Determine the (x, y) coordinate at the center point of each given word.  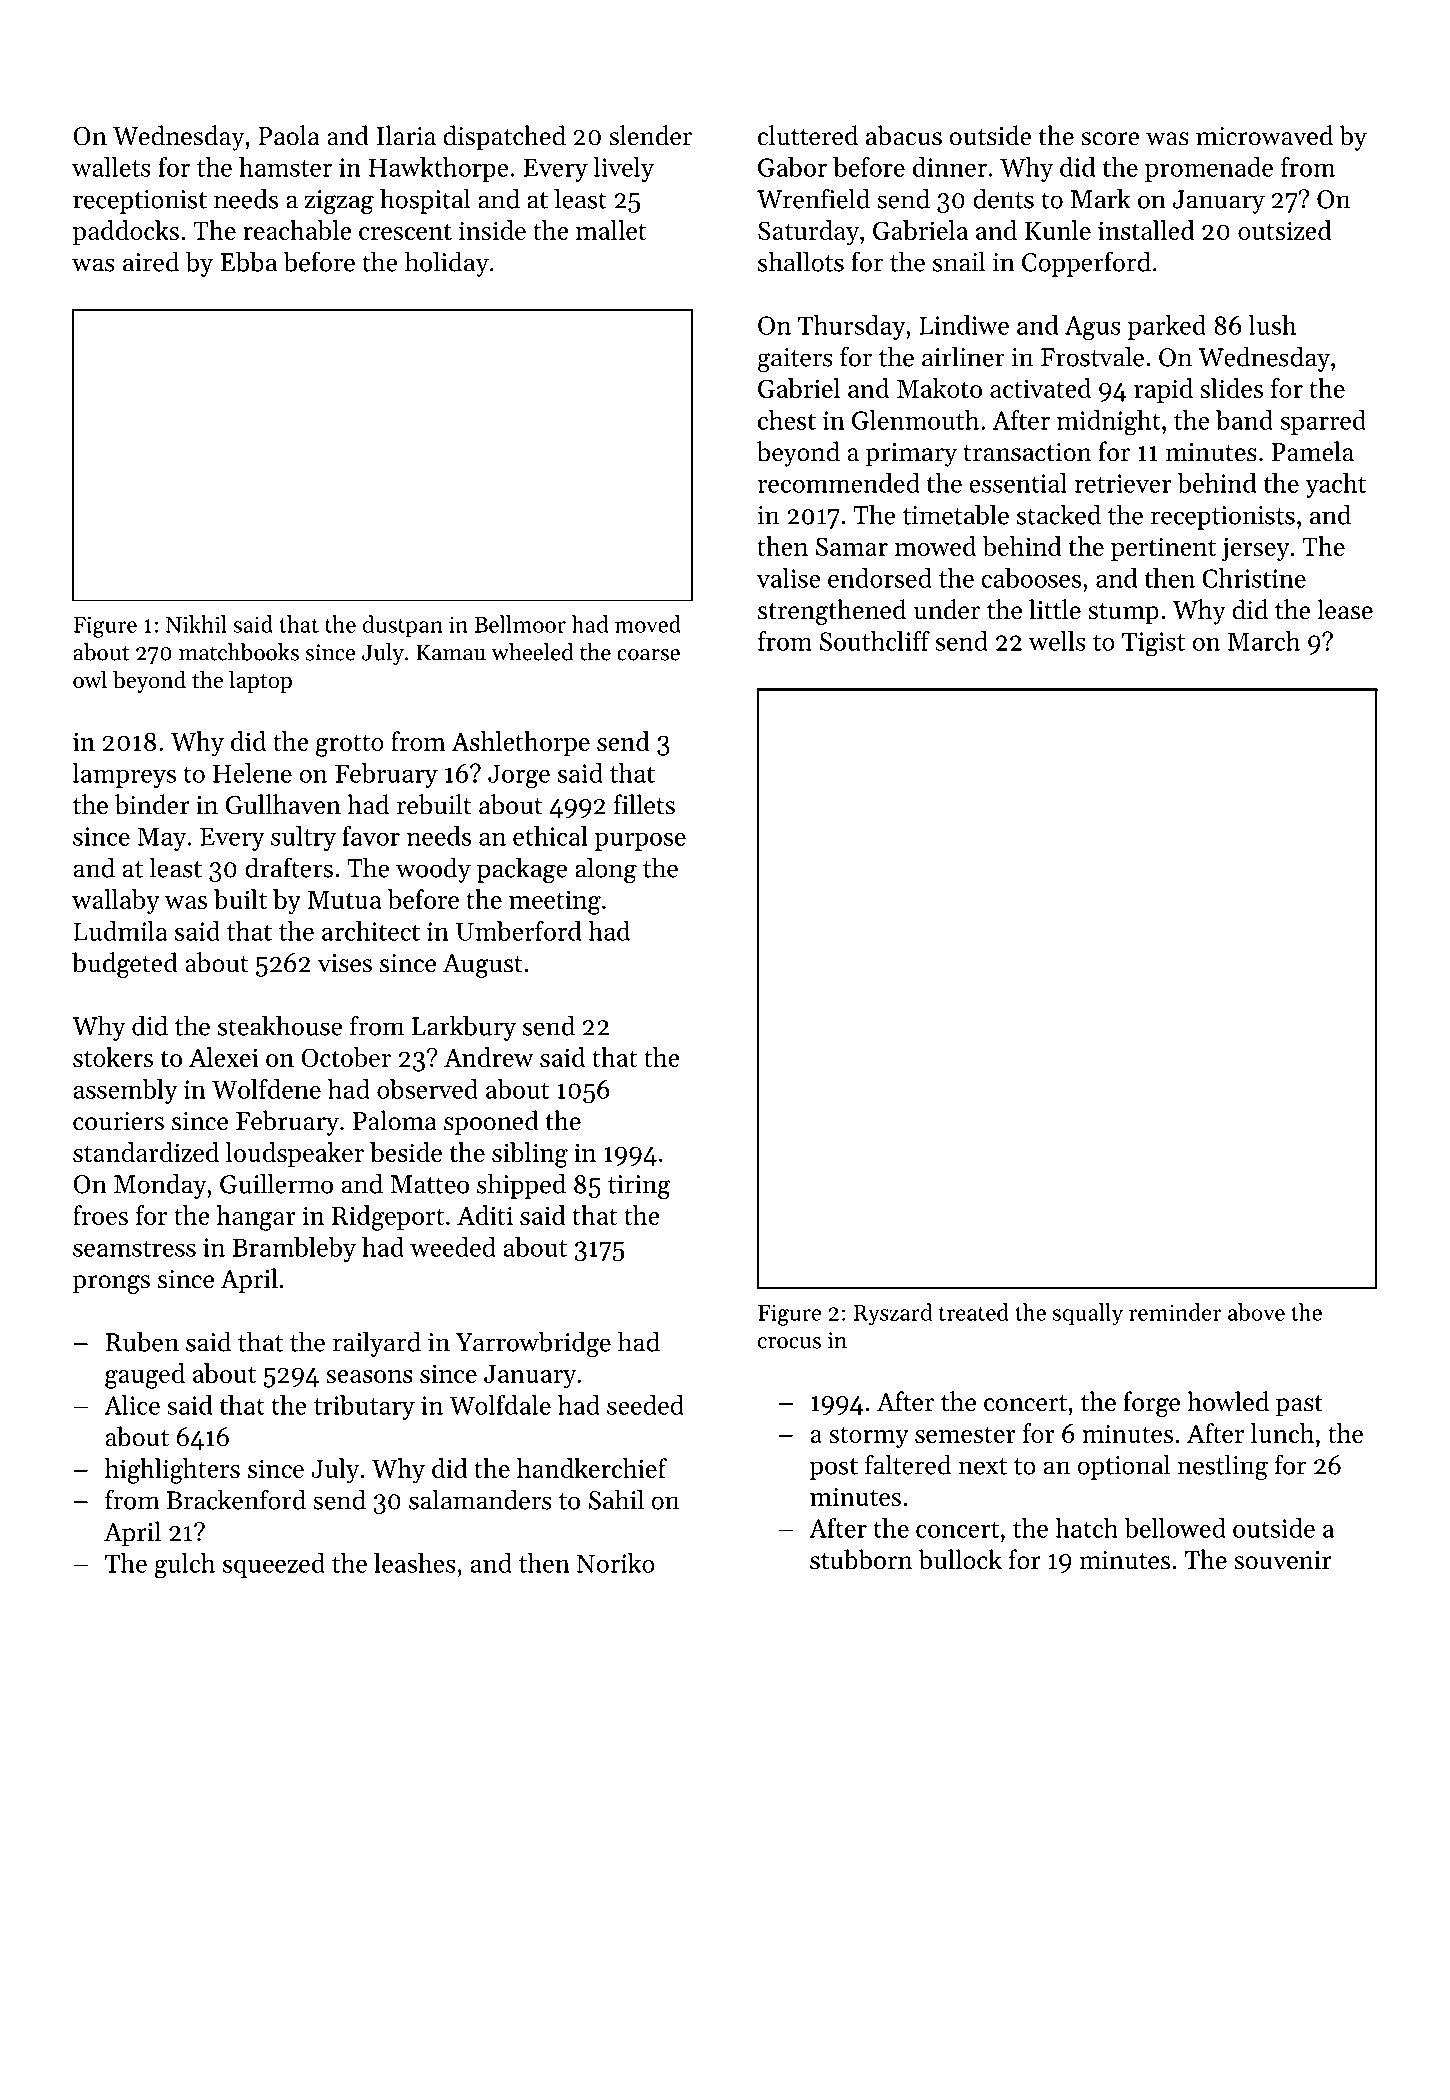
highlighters (172, 1471)
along (606, 870)
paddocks (126, 232)
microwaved (1264, 135)
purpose (640, 842)
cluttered (808, 135)
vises (345, 963)
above (1256, 1312)
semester (965, 1435)
